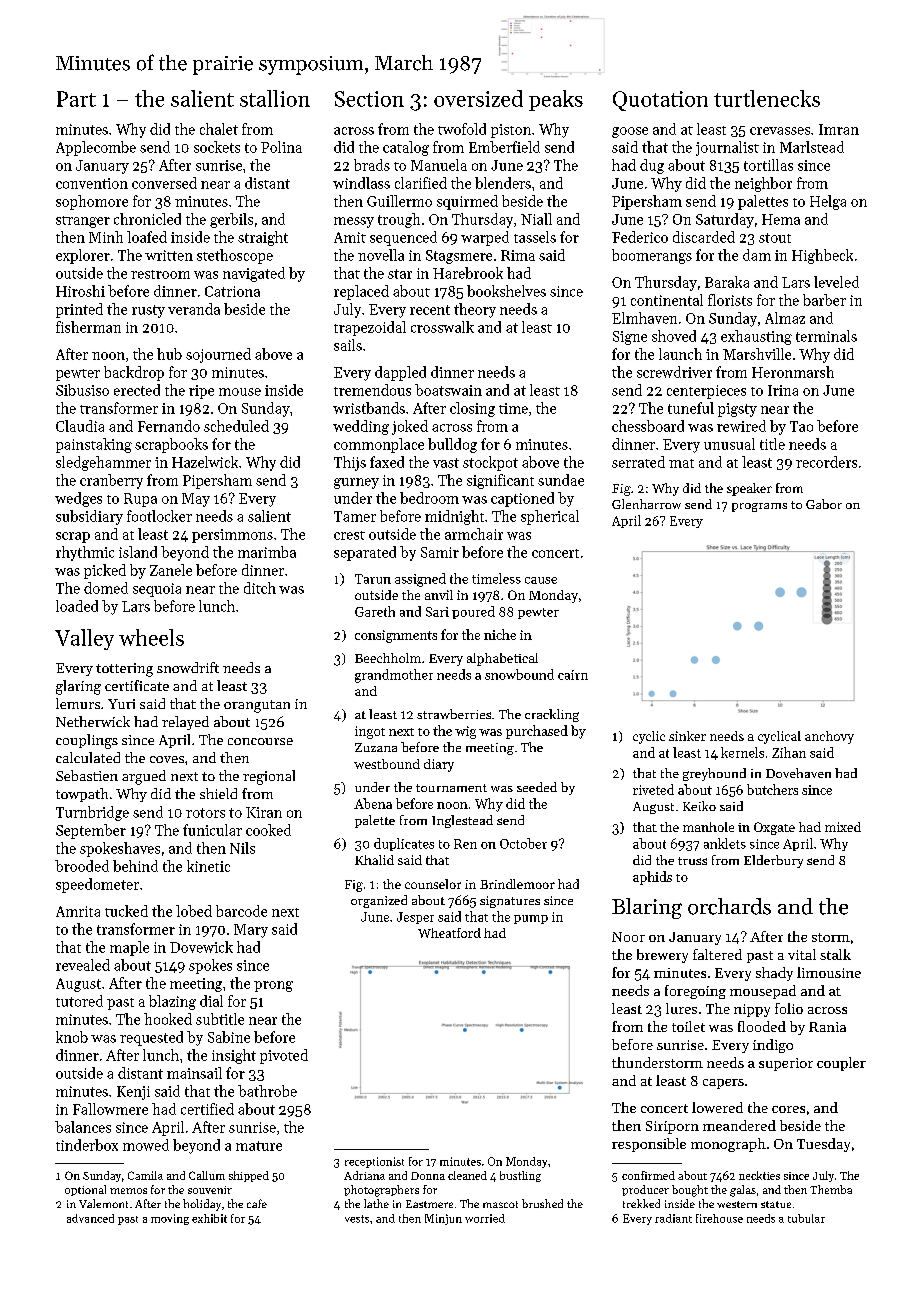 This screenshot has width=924, height=1308. What do you see at coordinates (573, 675) in the screenshot?
I see `cairn` at bounding box center [573, 675].
